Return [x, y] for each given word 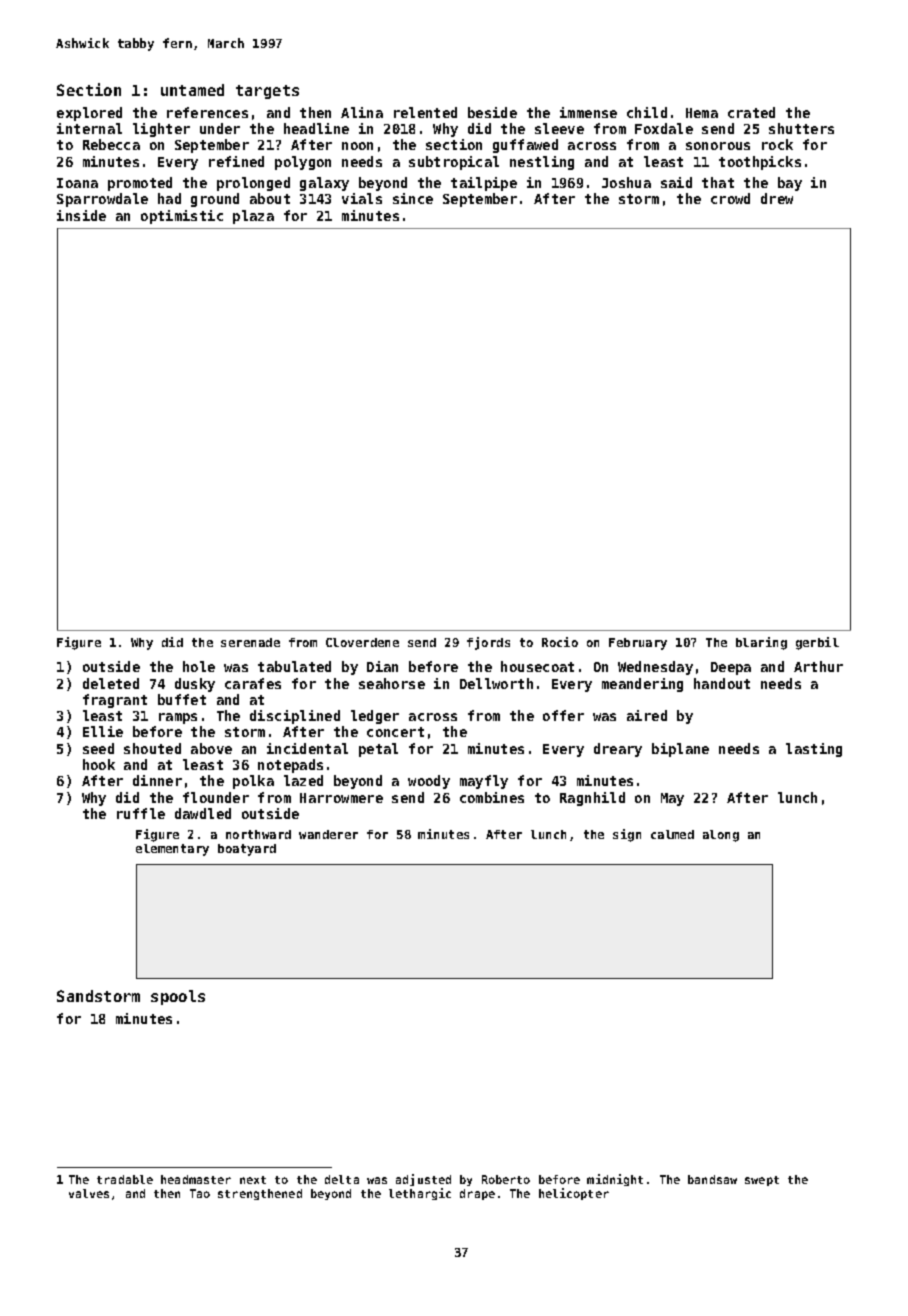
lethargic [420, 1194]
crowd [730, 198]
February [638, 644]
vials [362, 198]
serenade [250, 642]
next [253, 1180]
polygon [303, 163]
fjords [488, 643]
